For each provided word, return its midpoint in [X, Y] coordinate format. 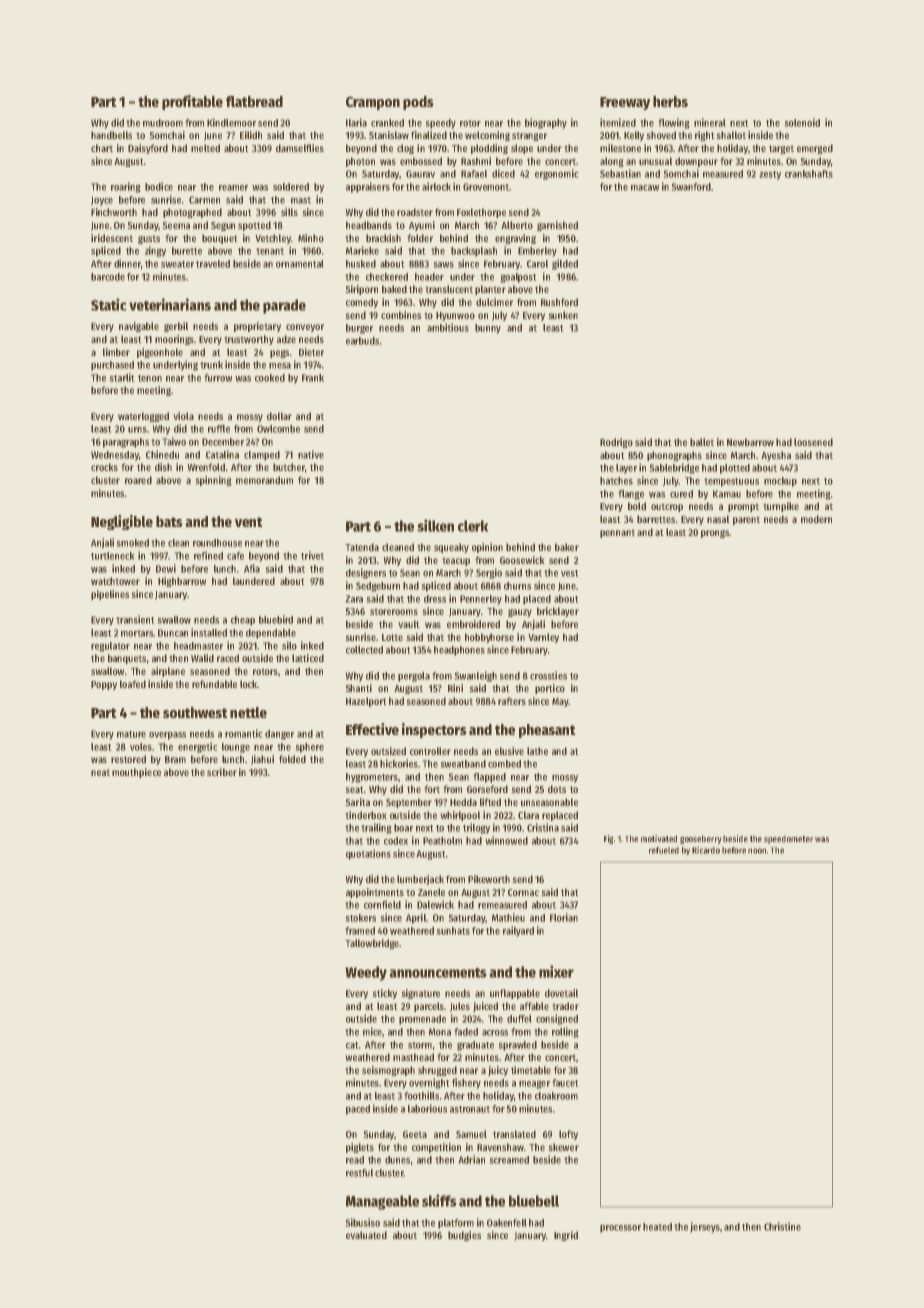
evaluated [366, 1235]
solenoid [802, 122]
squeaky [451, 548]
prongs [715, 534]
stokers [360, 918]
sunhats [453, 931]
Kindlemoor [231, 122]
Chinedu [162, 454]
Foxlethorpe [481, 213]
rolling [565, 1032]
